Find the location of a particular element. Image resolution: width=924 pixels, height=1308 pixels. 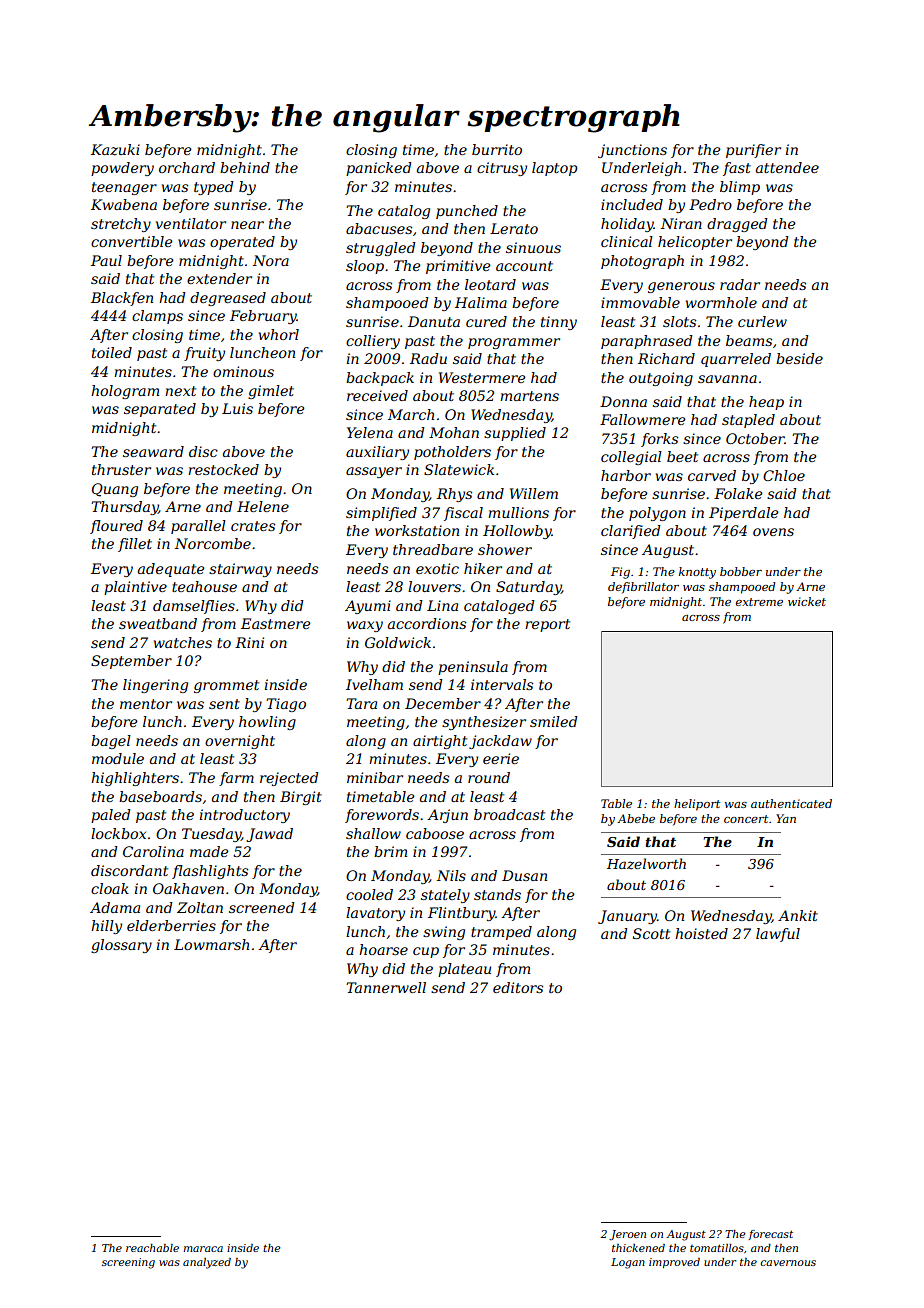

helicopter is located at coordinates (695, 243).
